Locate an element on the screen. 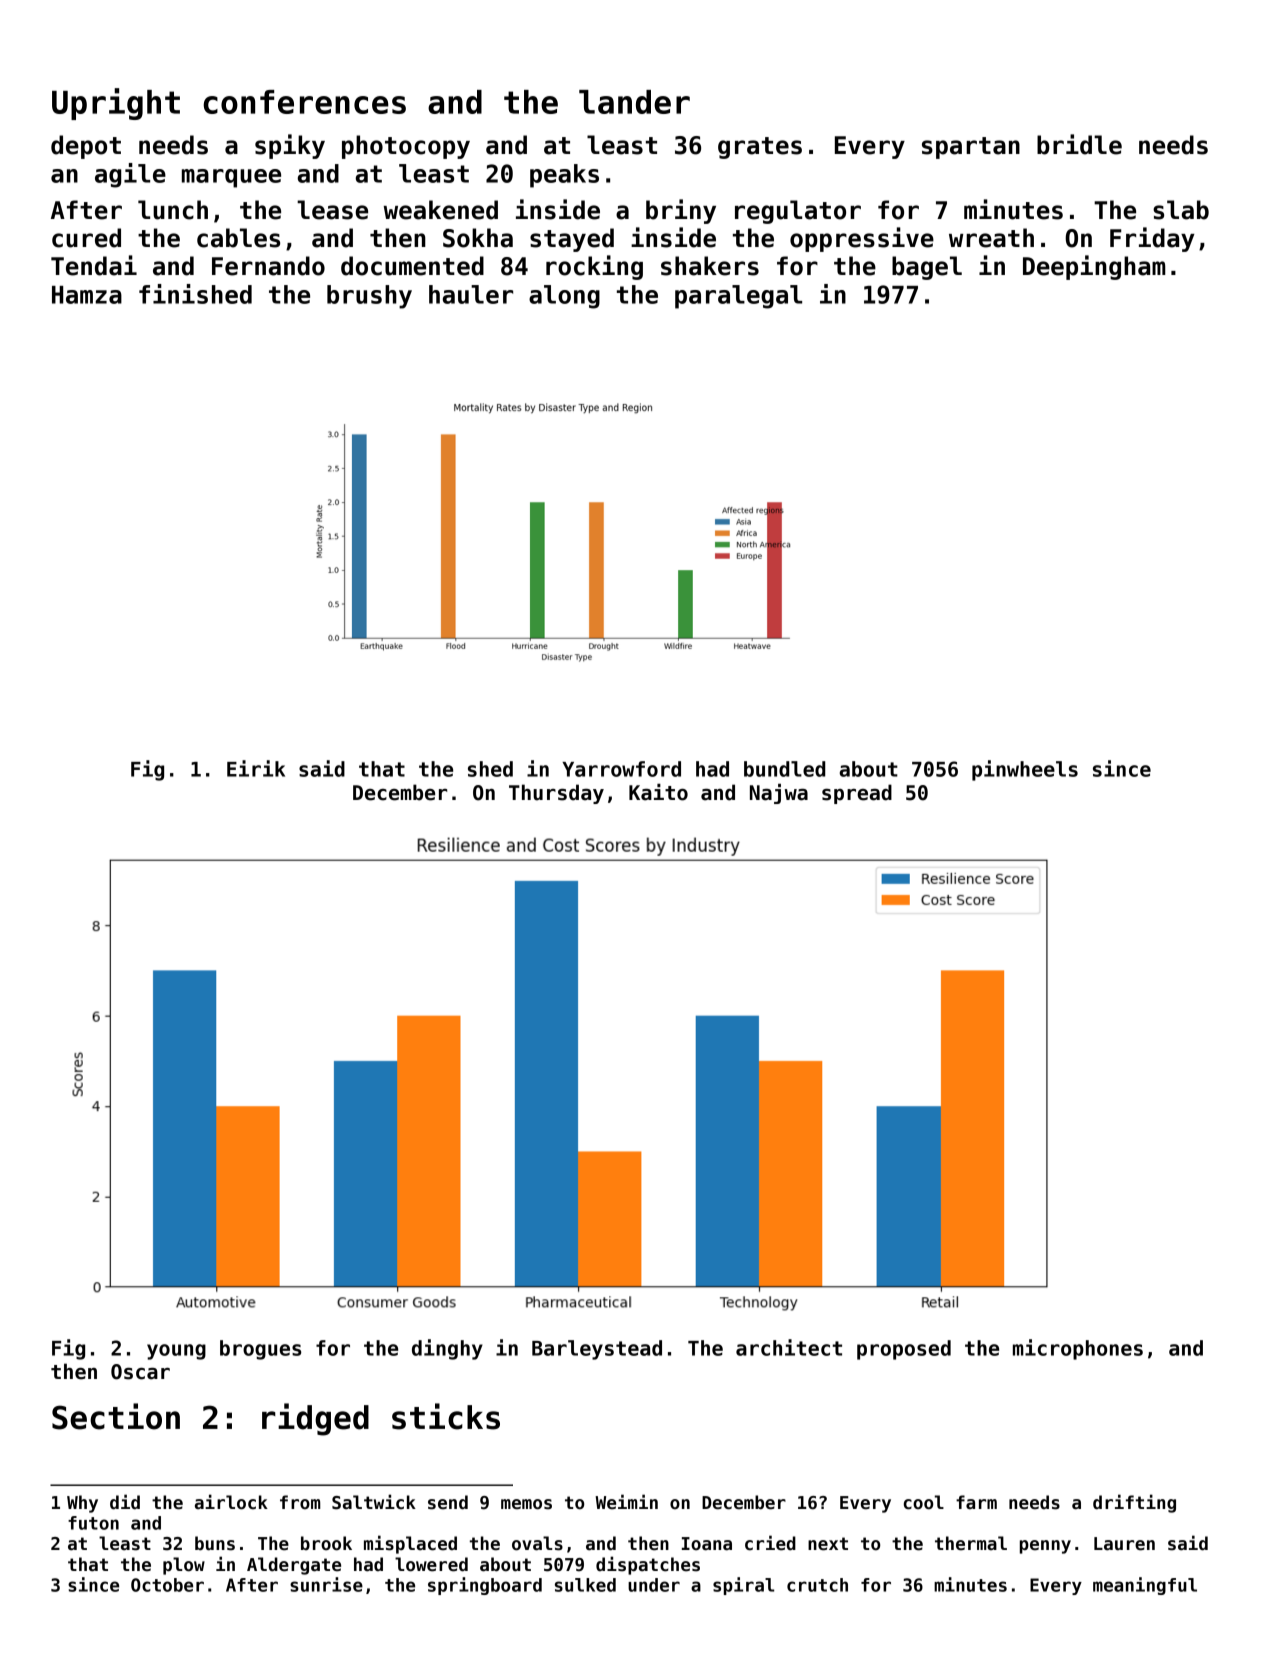 This screenshot has width=1281, height=1658. cured is located at coordinates (86, 238).
